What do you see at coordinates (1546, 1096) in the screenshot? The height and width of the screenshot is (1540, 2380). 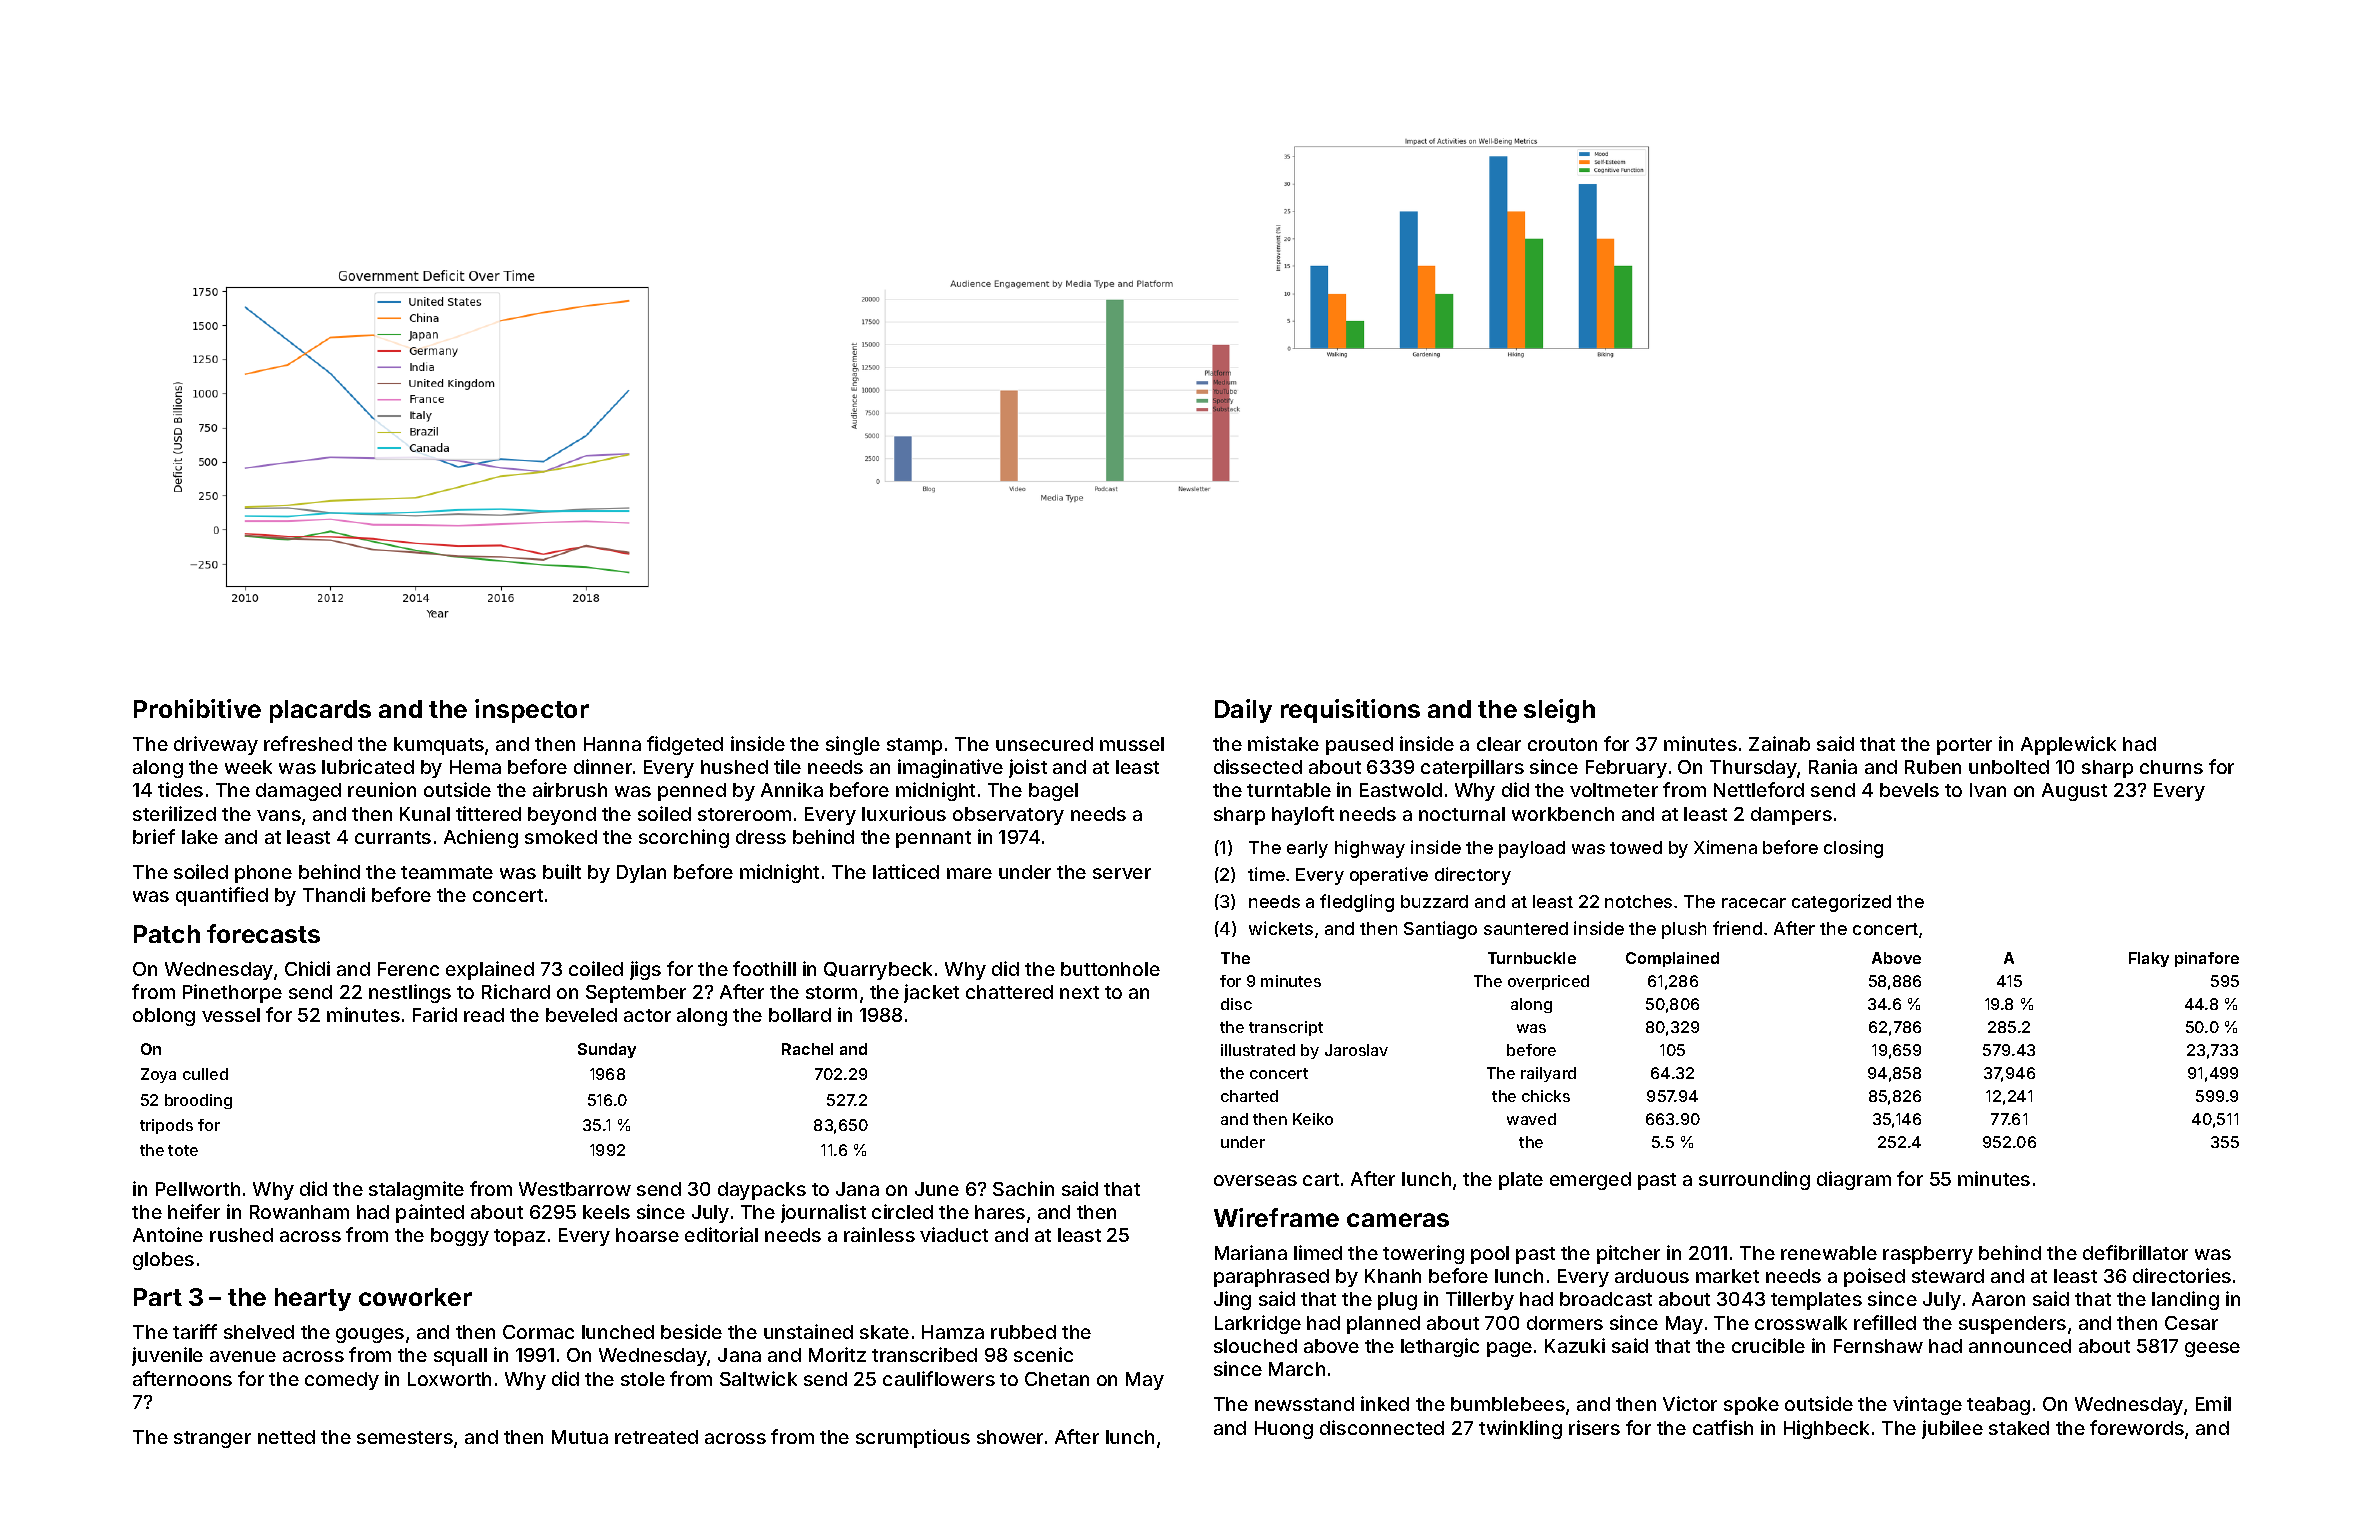 I see `chicks` at bounding box center [1546, 1096].
